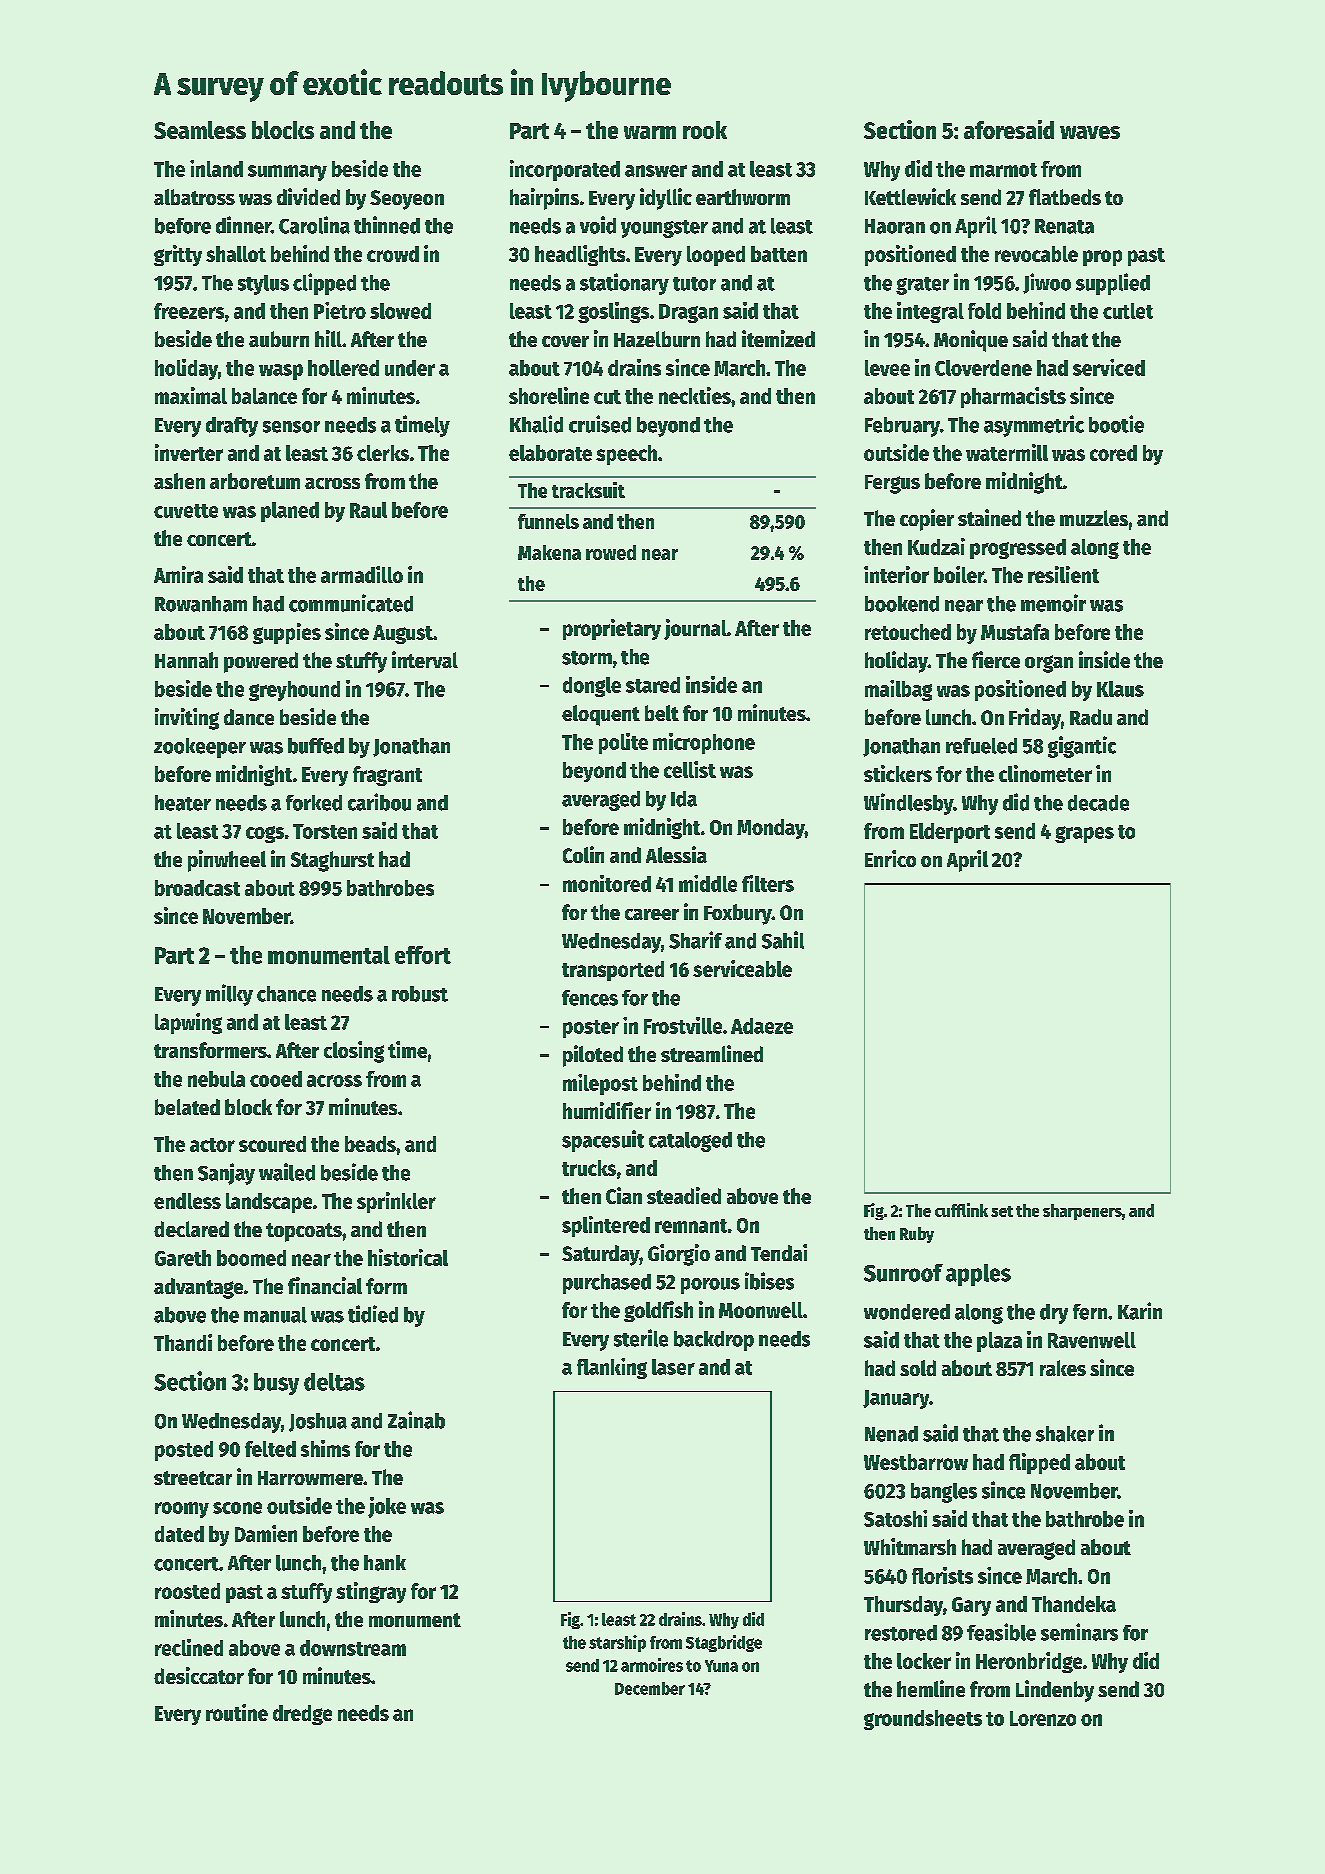 This document has height=1874, width=1325. Describe the element at coordinates (425, 659) in the document. I see `interval` at that location.
